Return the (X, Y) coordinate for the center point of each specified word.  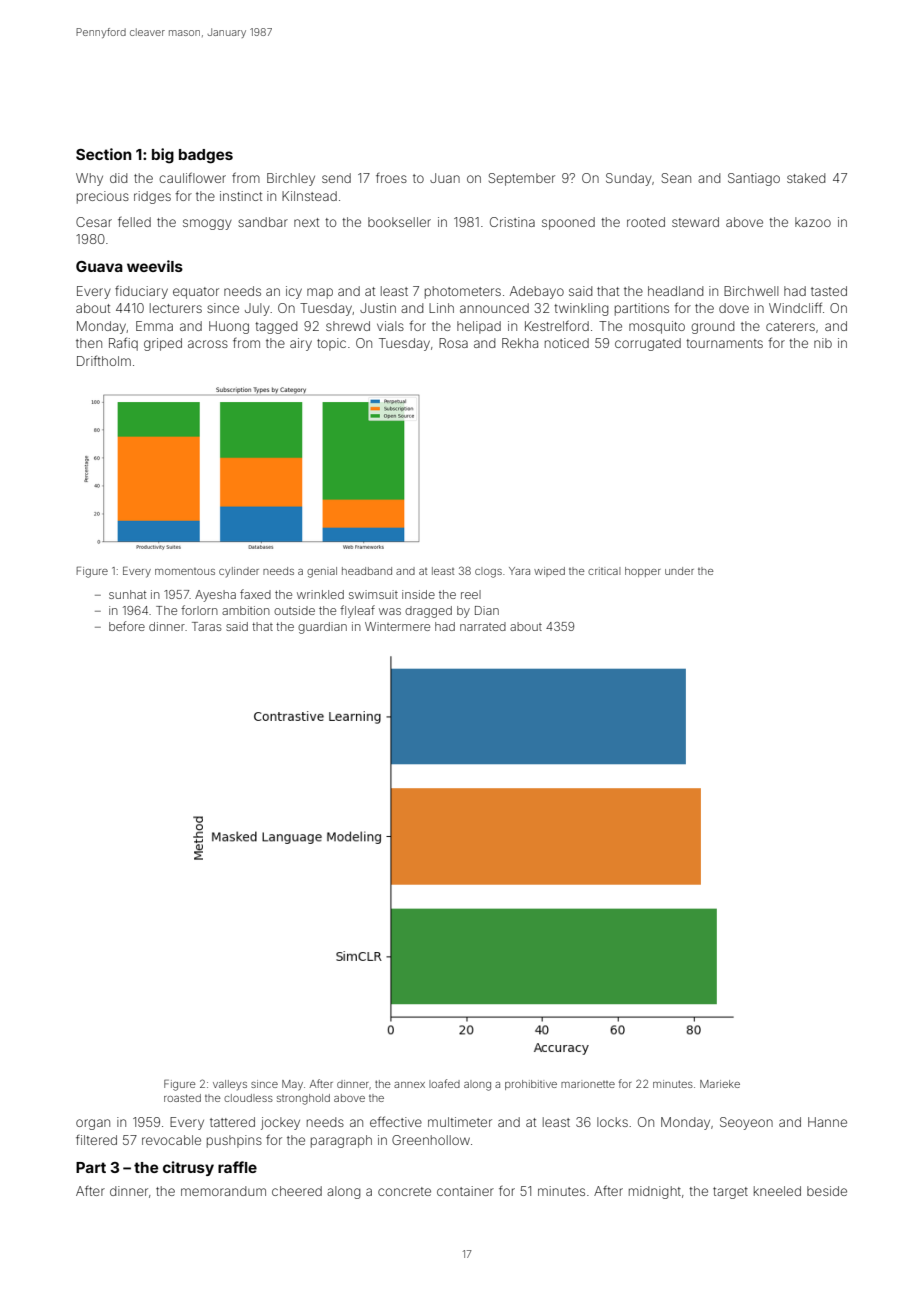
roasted (182, 1098)
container (465, 1191)
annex (409, 1085)
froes (391, 178)
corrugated (648, 344)
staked (806, 178)
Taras (206, 626)
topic (331, 344)
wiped (549, 572)
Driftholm (104, 360)
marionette (588, 1084)
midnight (655, 1192)
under (679, 571)
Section (104, 154)
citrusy (188, 1168)
